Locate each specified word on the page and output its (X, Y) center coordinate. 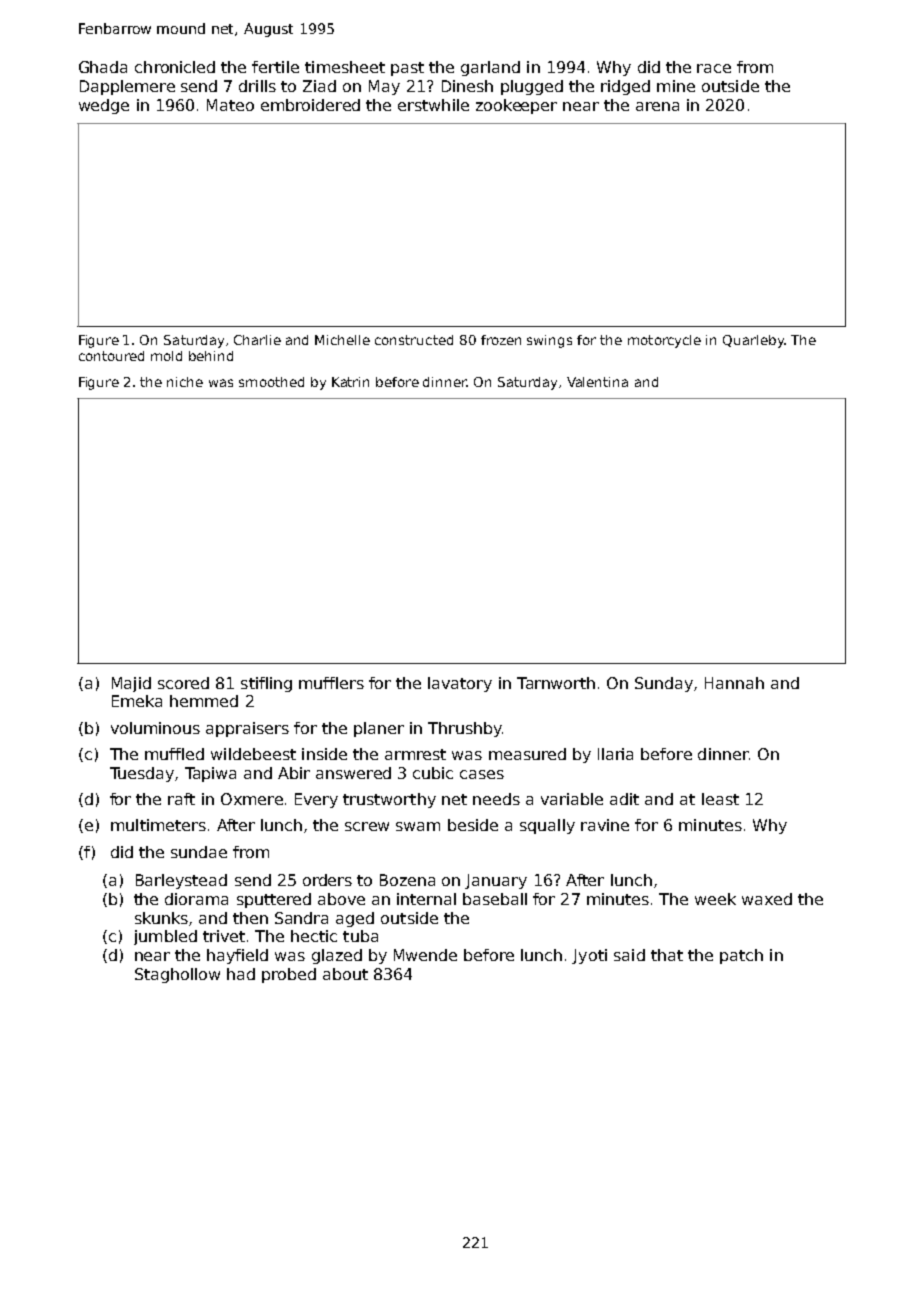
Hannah (734, 683)
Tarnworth (556, 683)
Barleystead (181, 881)
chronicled (175, 67)
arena (657, 106)
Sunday (664, 684)
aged (355, 919)
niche (185, 382)
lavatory (460, 684)
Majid (131, 684)
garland (490, 68)
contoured (111, 356)
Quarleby (753, 341)
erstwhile (433, 105)
